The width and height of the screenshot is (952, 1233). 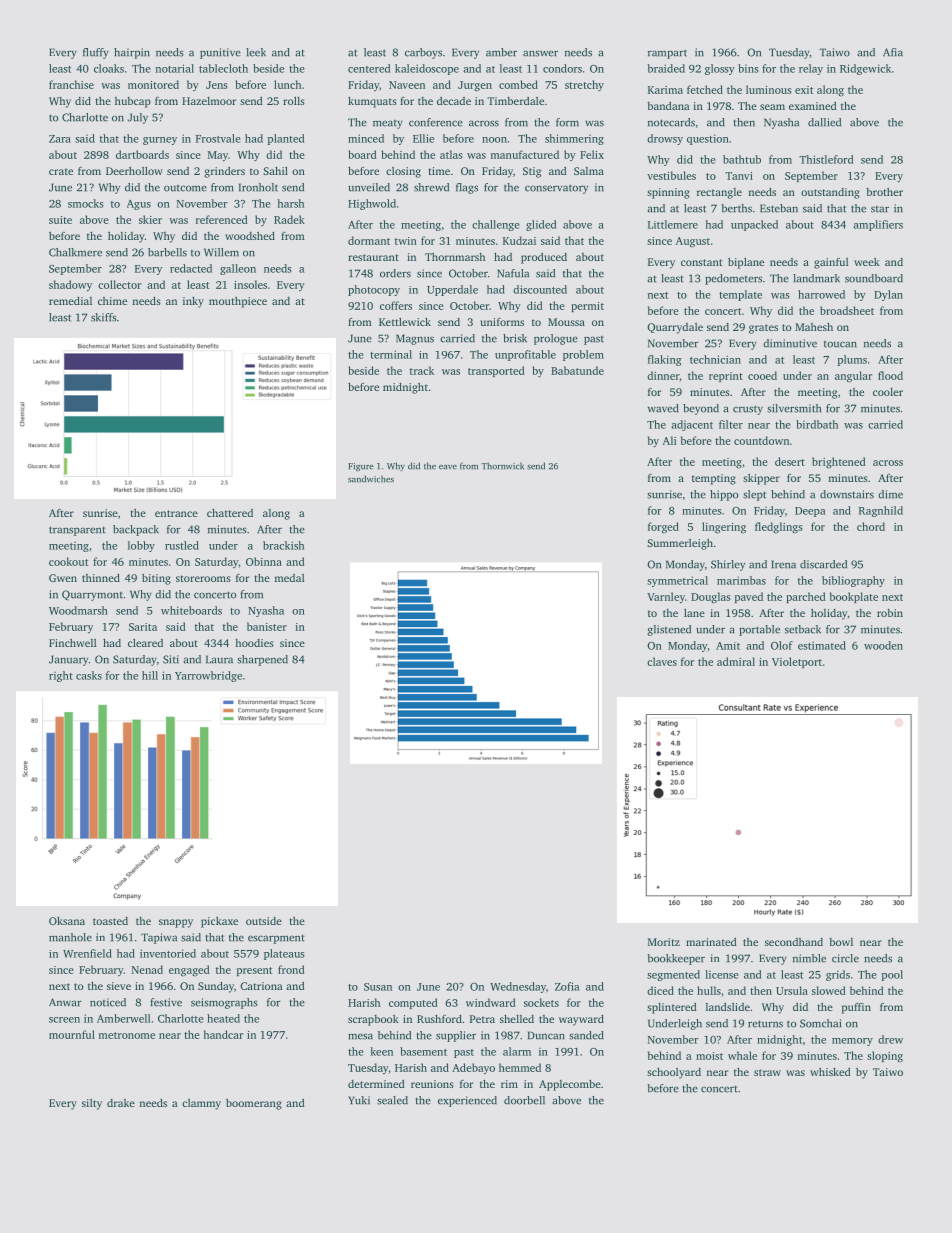 I want to click on carboys, so click(x=423, y=53).
